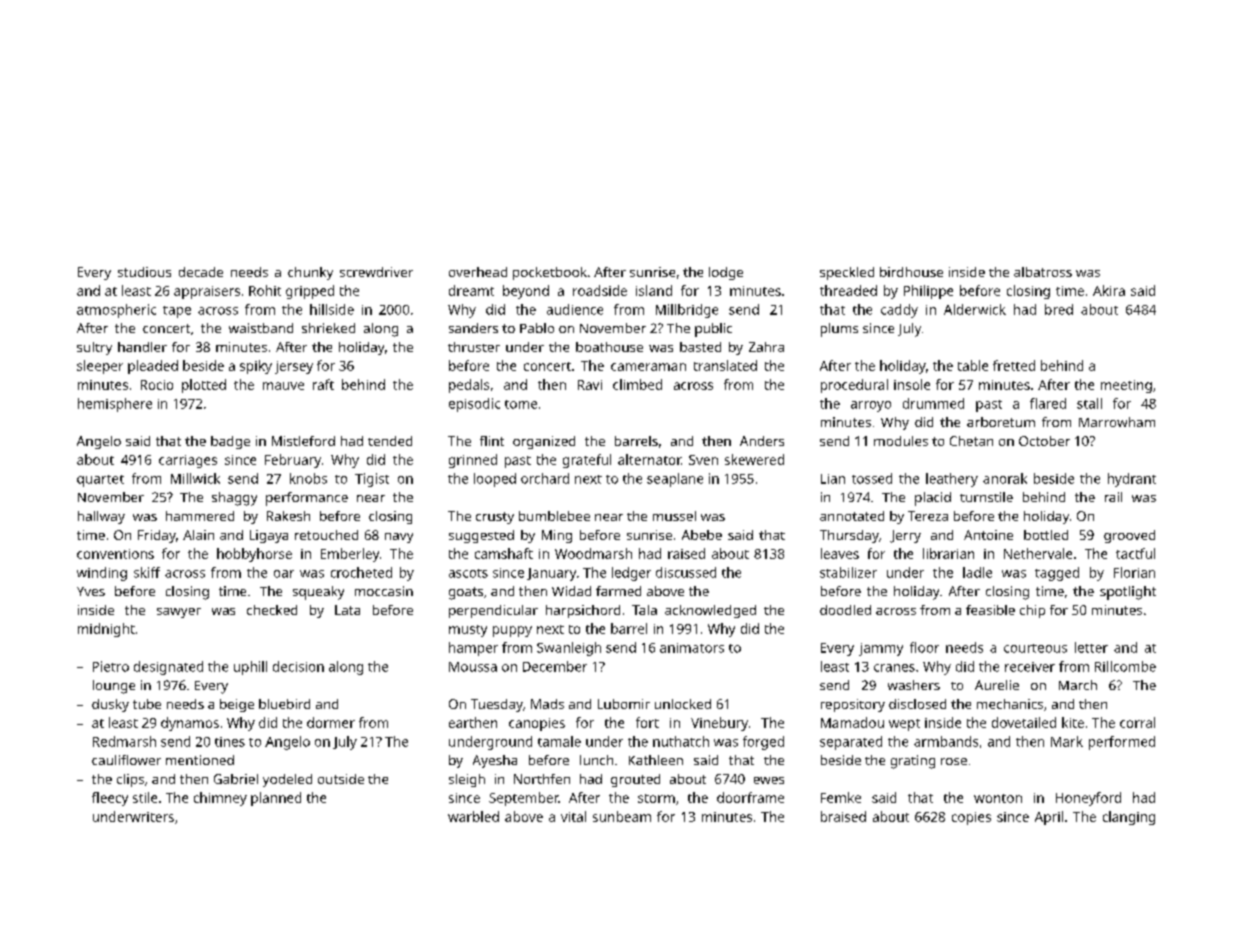  I want to click on ewes, so click(769, 780).
